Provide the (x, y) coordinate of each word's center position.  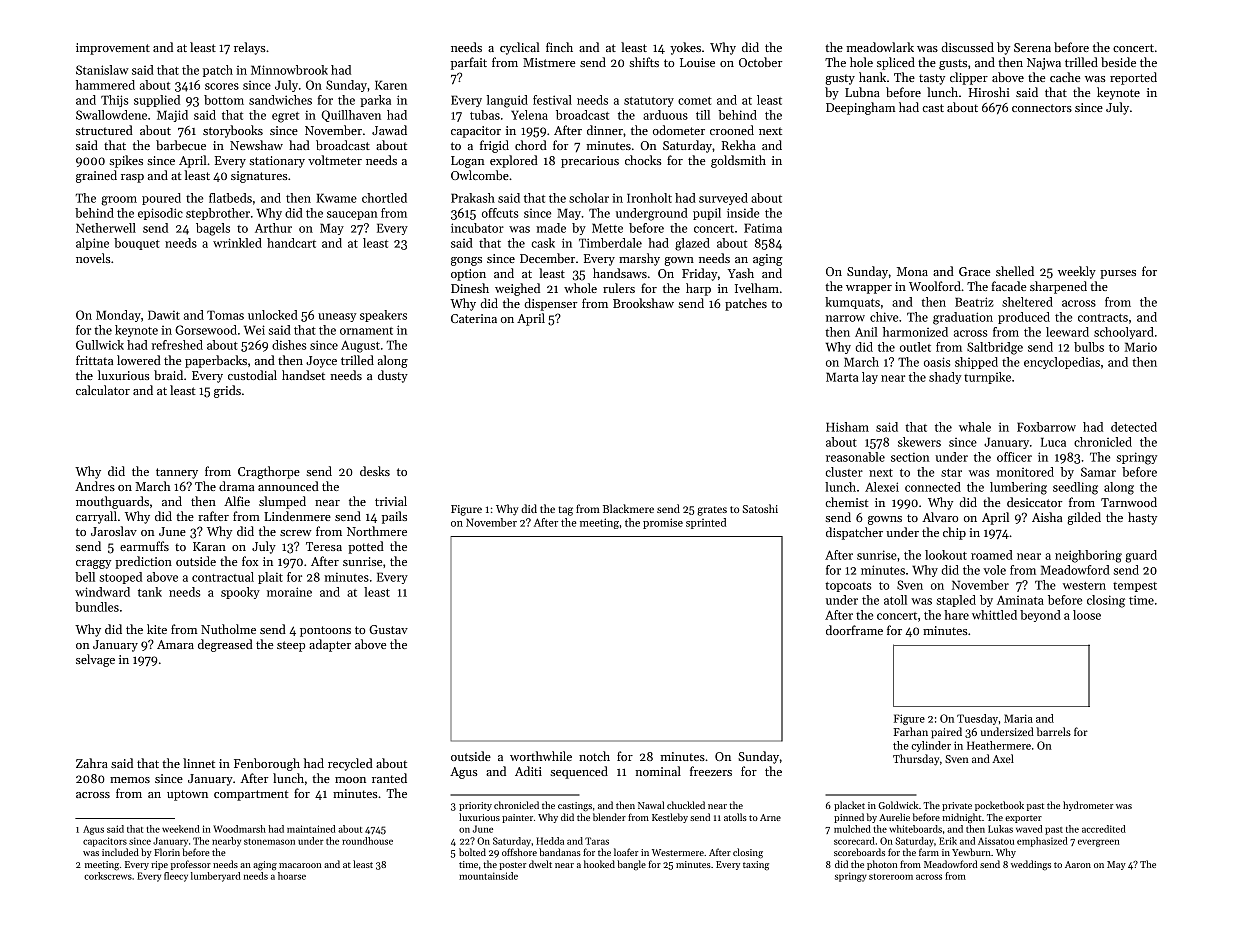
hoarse (292, 876)
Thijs (114, 101)
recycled (350, 764)
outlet (915, 347)
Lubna (862, 92)
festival (552, 100)
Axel (1003, 758)
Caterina (474, 318)
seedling (1075, 488)
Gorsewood (206, 330)
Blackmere (628, 508)
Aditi (528, 771)
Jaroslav (114, 531)
